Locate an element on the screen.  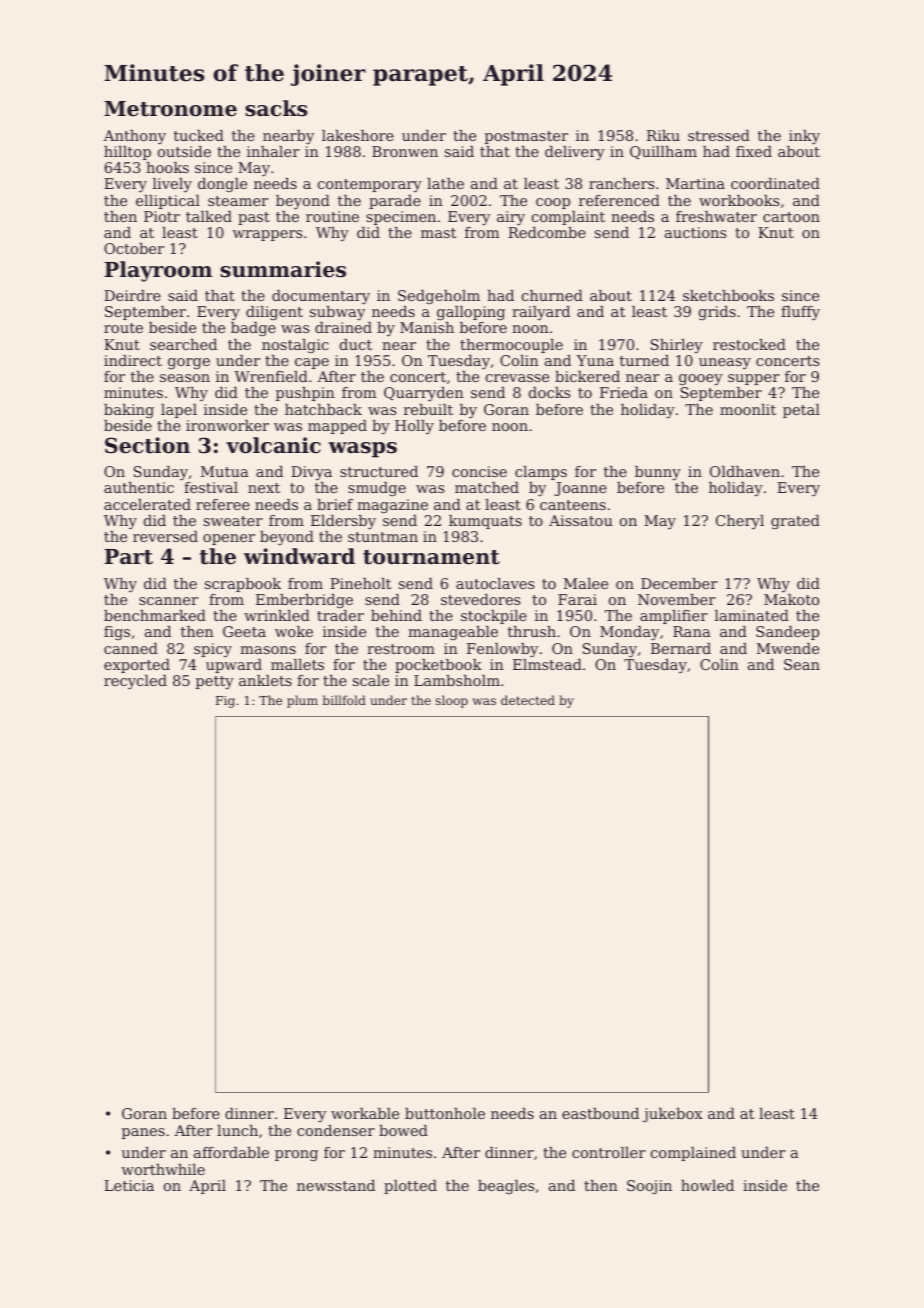
lunch is located at coordinates (237, 1130).
